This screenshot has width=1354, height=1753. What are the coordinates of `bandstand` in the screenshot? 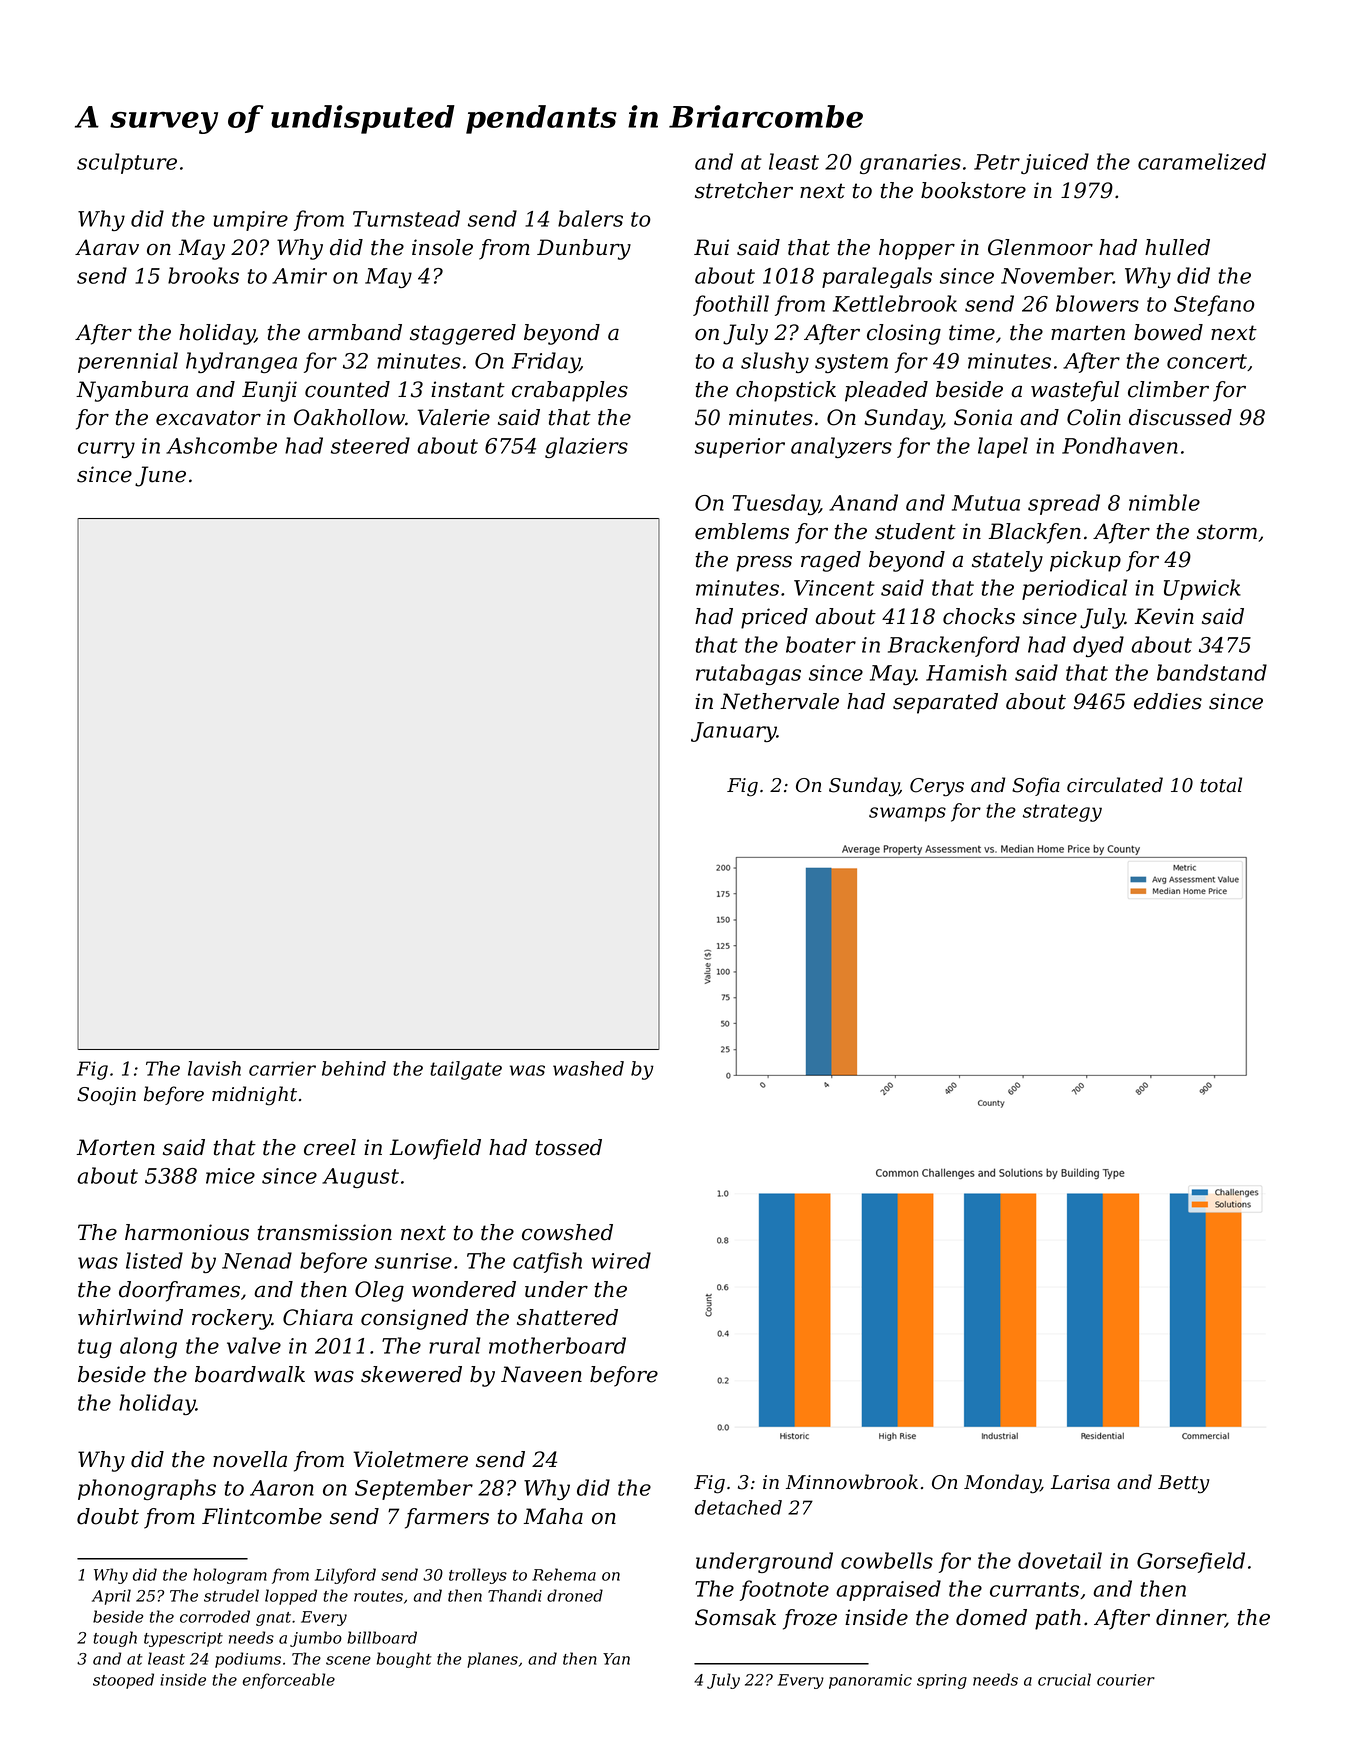 It's located at (1212, 672).
